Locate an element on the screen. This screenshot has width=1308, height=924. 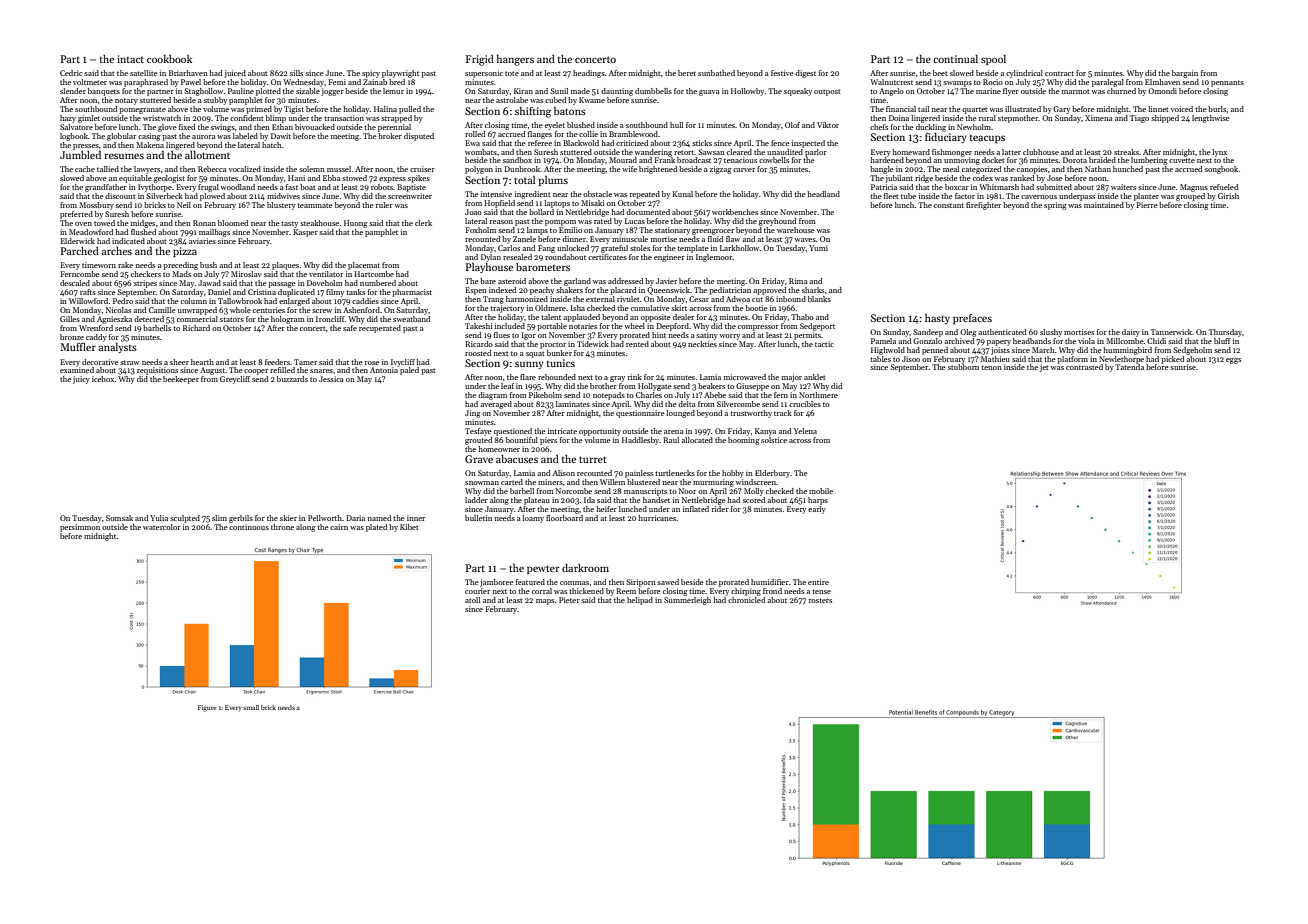
Greycliff is located at coordinates (235, 380).
